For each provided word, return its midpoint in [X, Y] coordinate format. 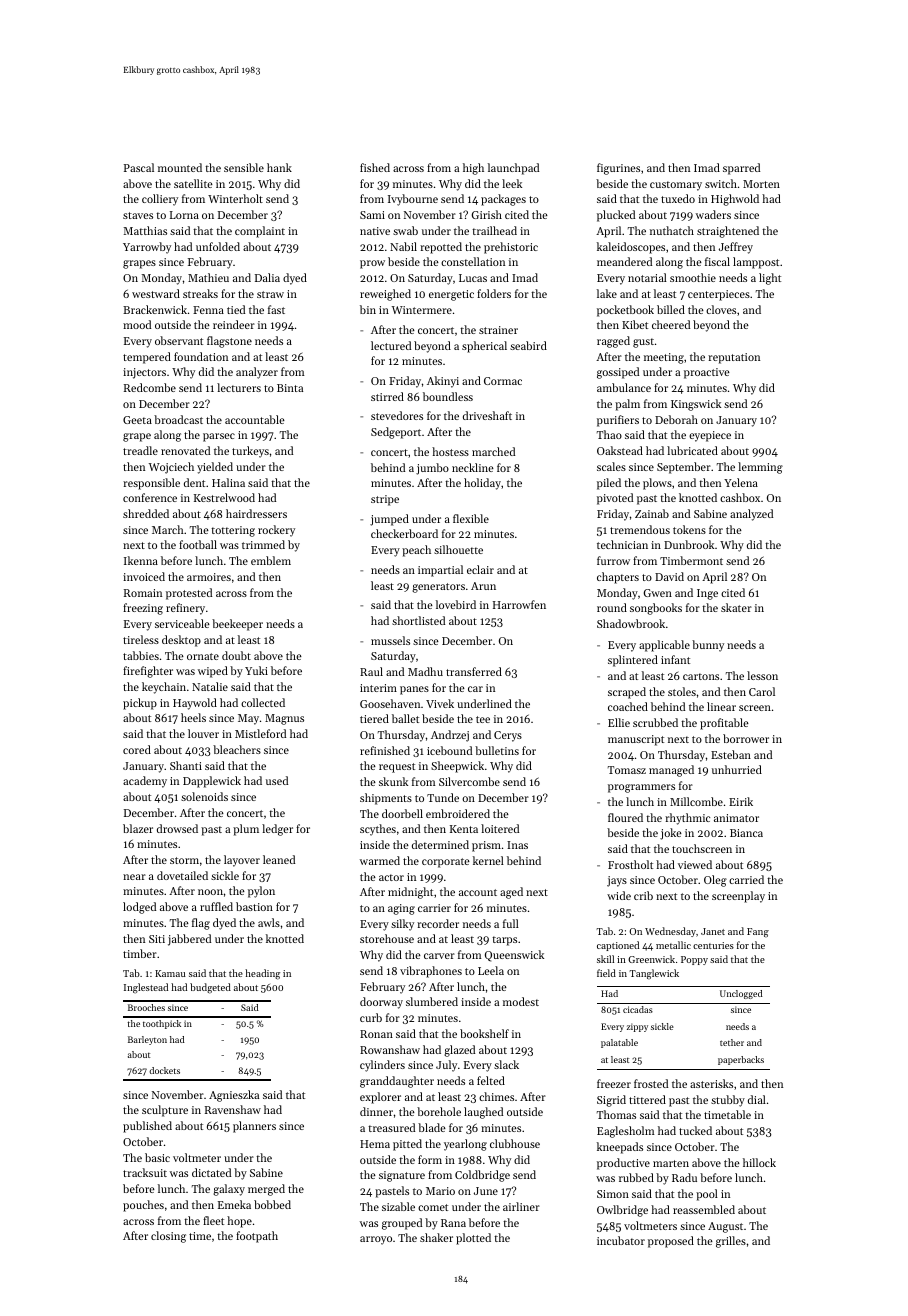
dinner [376, 1111]
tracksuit [145, 1172]
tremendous [640, 529]
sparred [741, 169]
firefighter [148, 672]
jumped [389, 520]
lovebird [456, 604]
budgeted [210, 988]
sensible [244, 167]
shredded [146, 513]
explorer [380, 1098]
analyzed [751, 515]
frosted [651, 1083]
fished [375, 167]
